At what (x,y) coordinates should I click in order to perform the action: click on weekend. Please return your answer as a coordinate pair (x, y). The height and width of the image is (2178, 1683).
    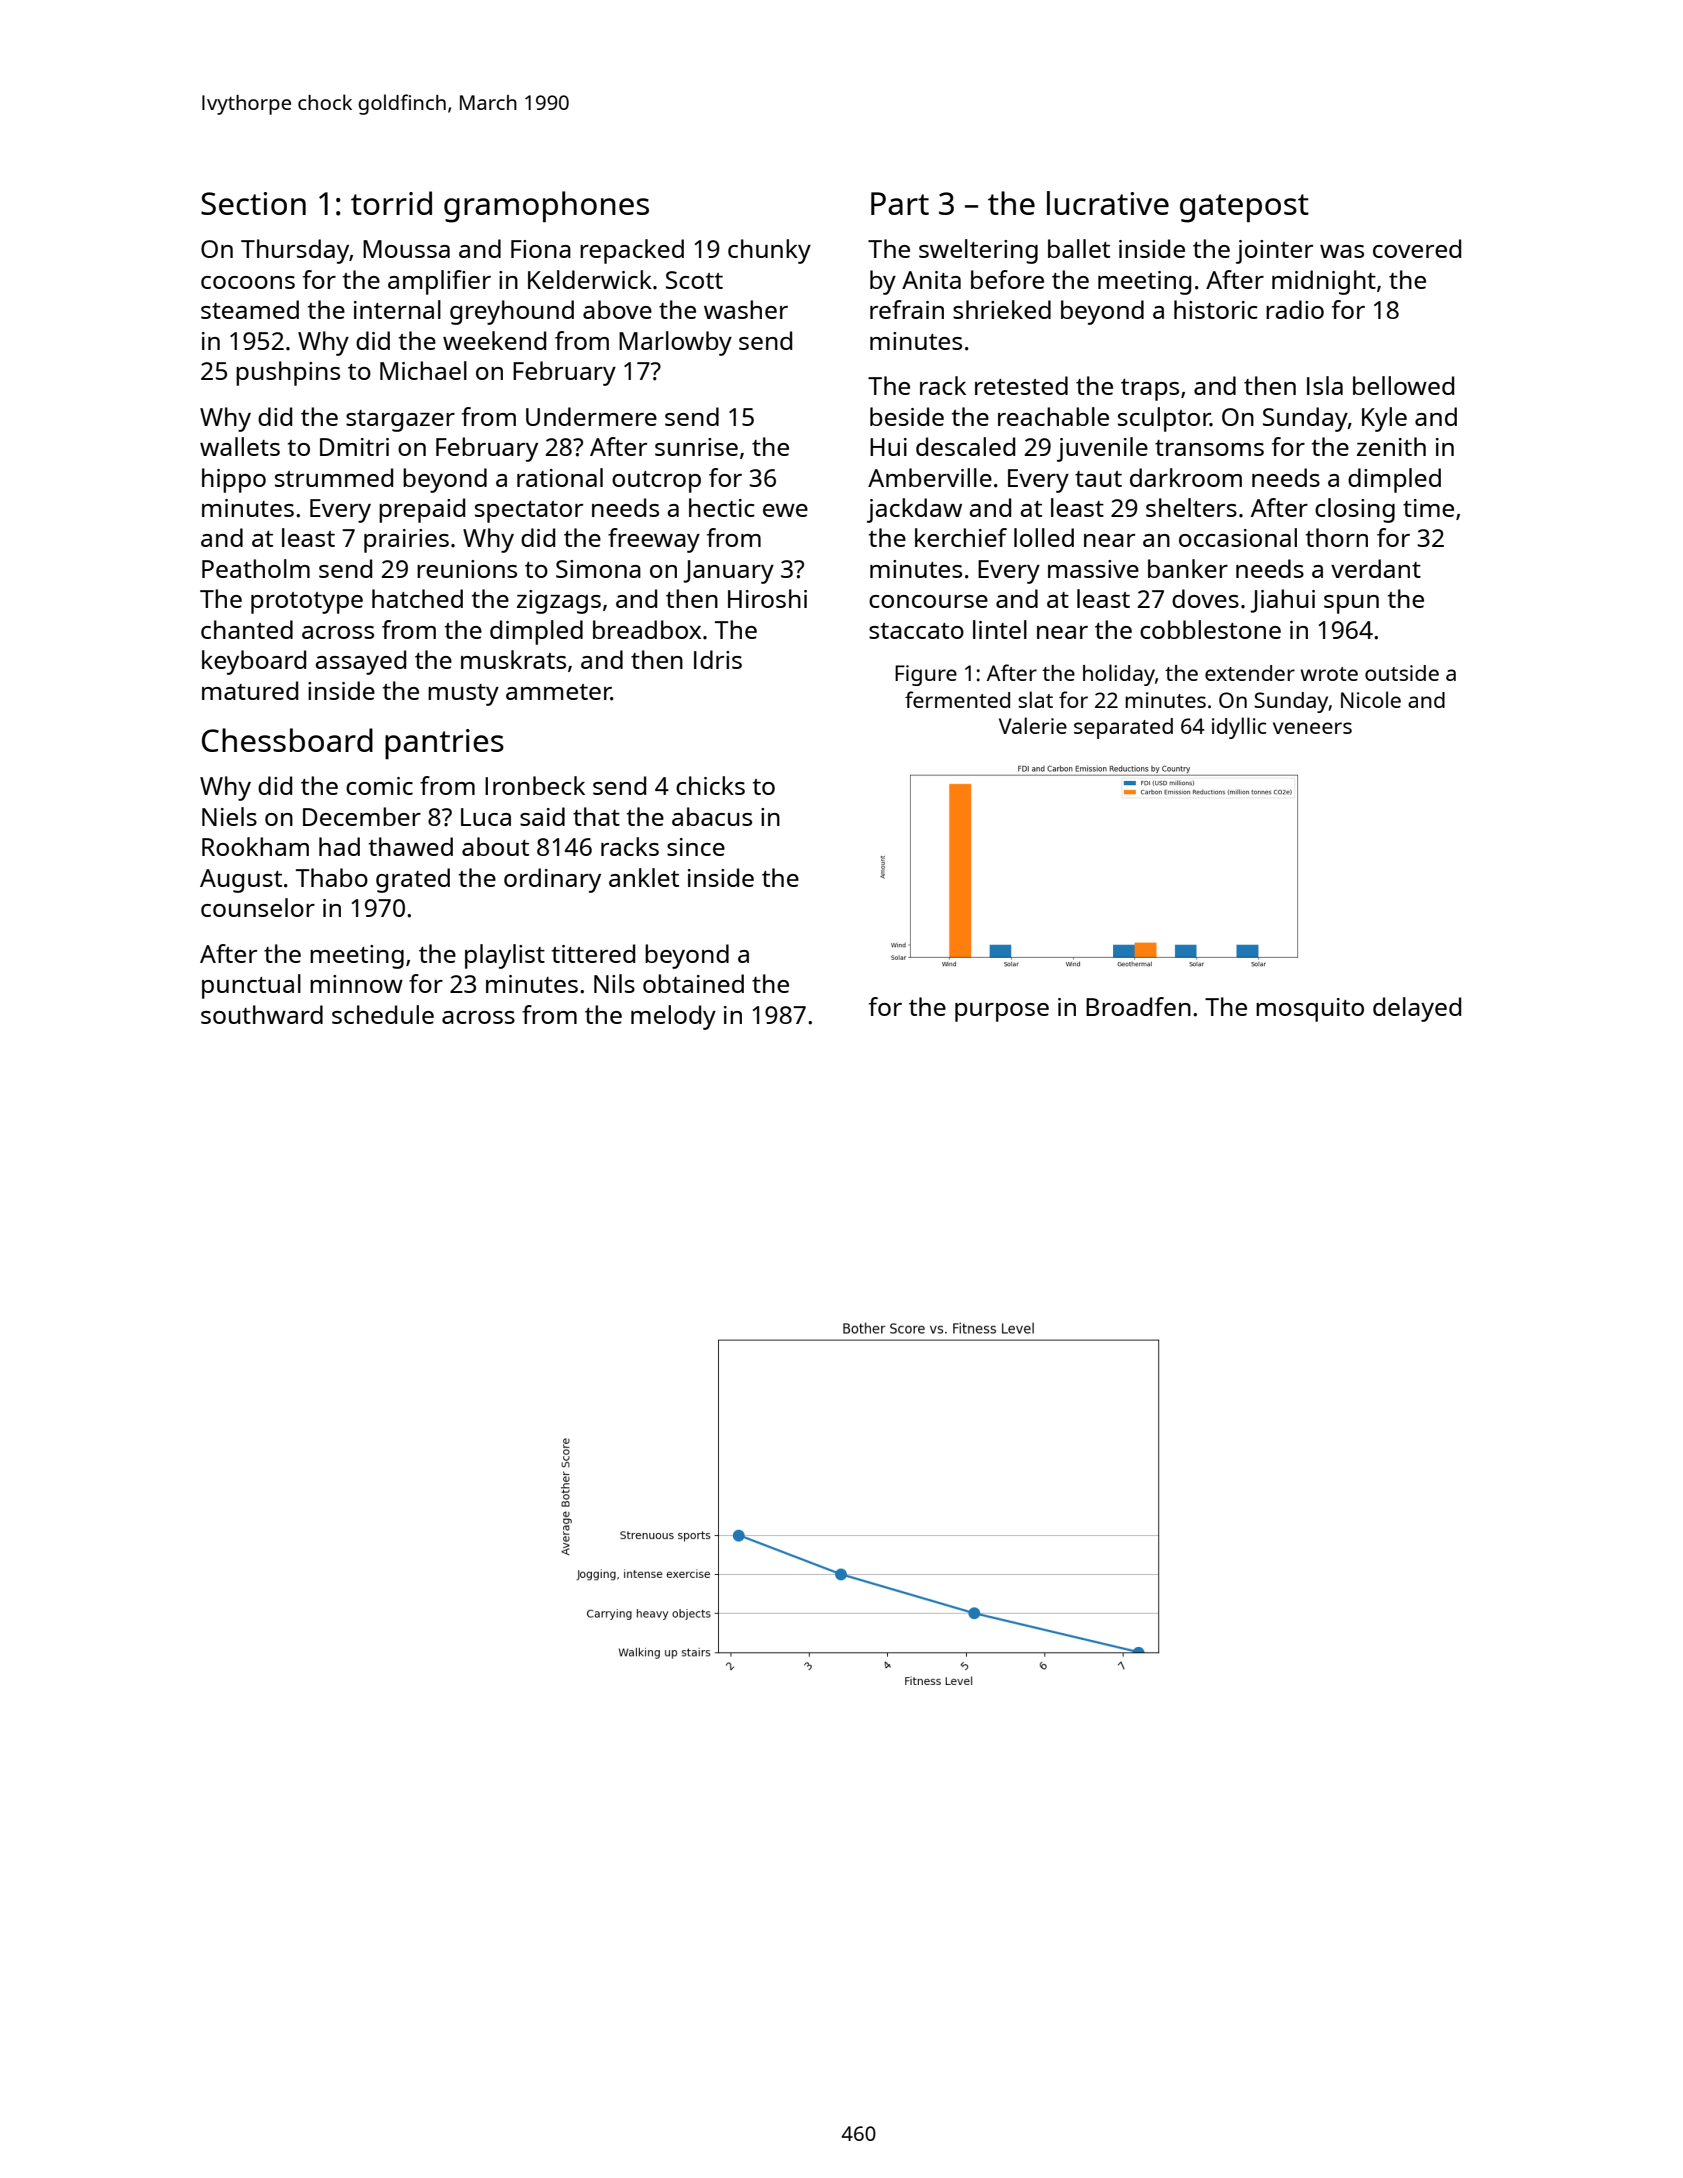
    Looking at the image, I should click on (494, 340).
